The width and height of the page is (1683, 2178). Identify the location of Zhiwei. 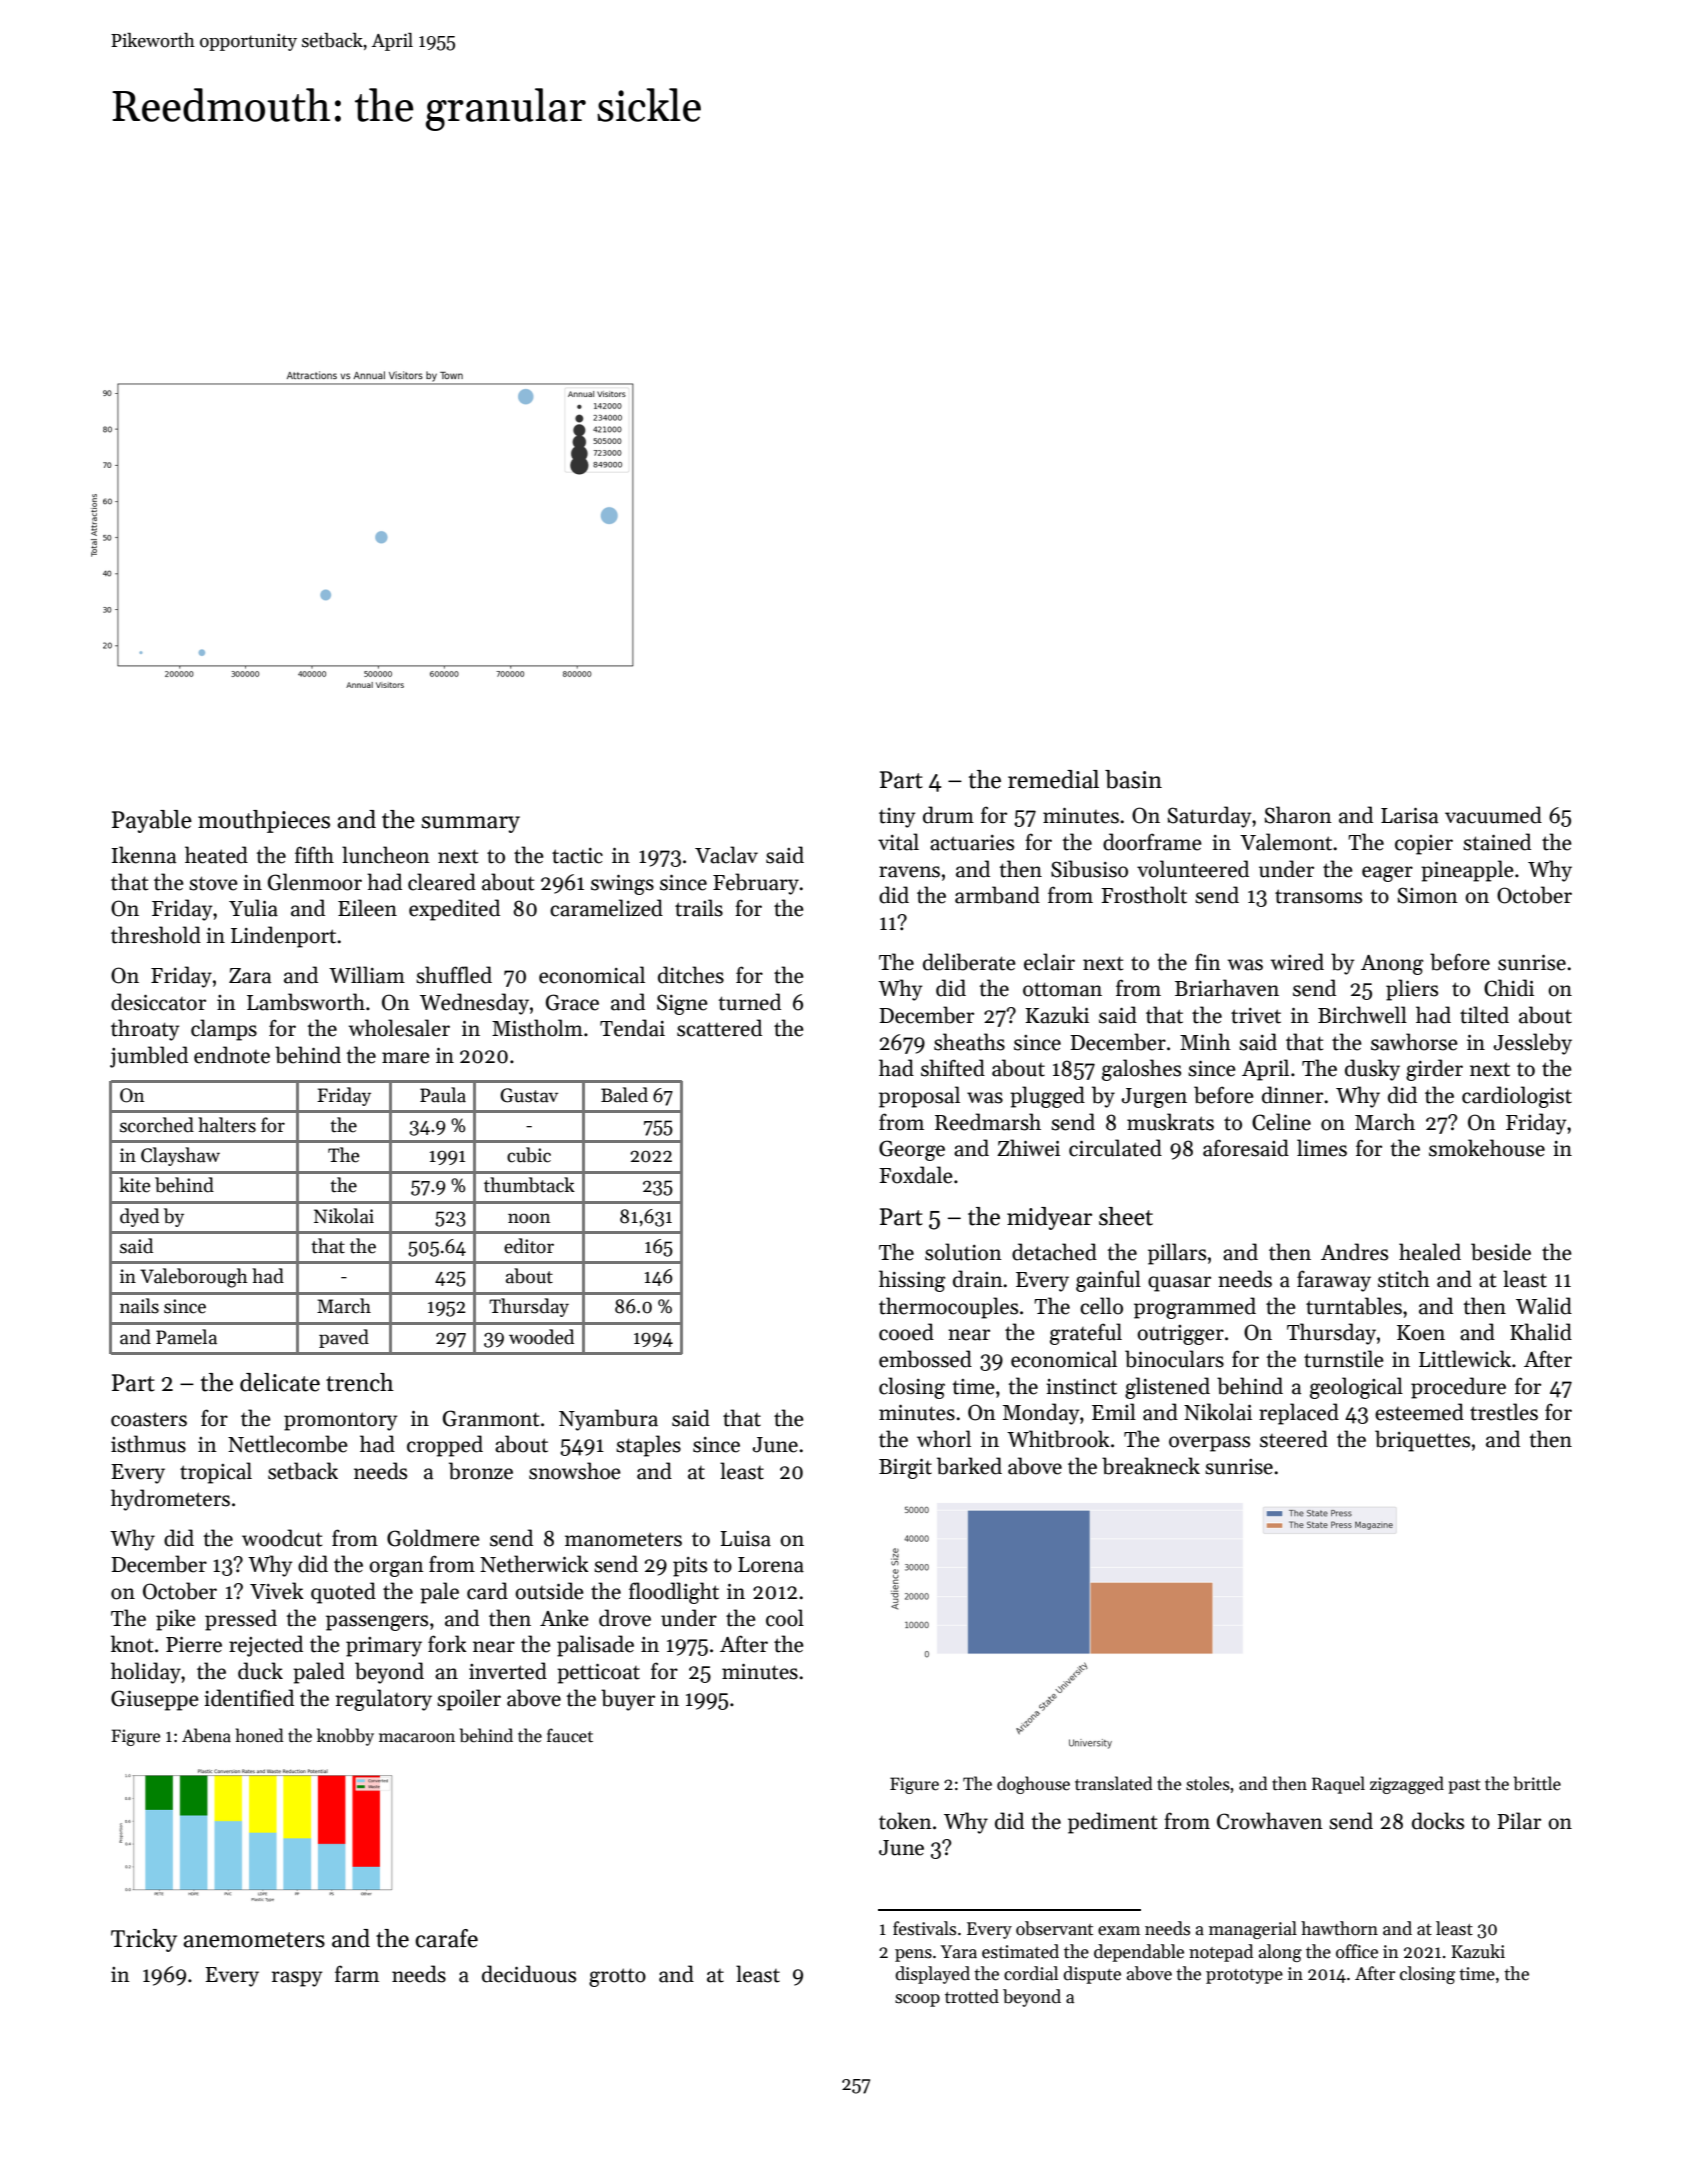
(1028, 1148).
